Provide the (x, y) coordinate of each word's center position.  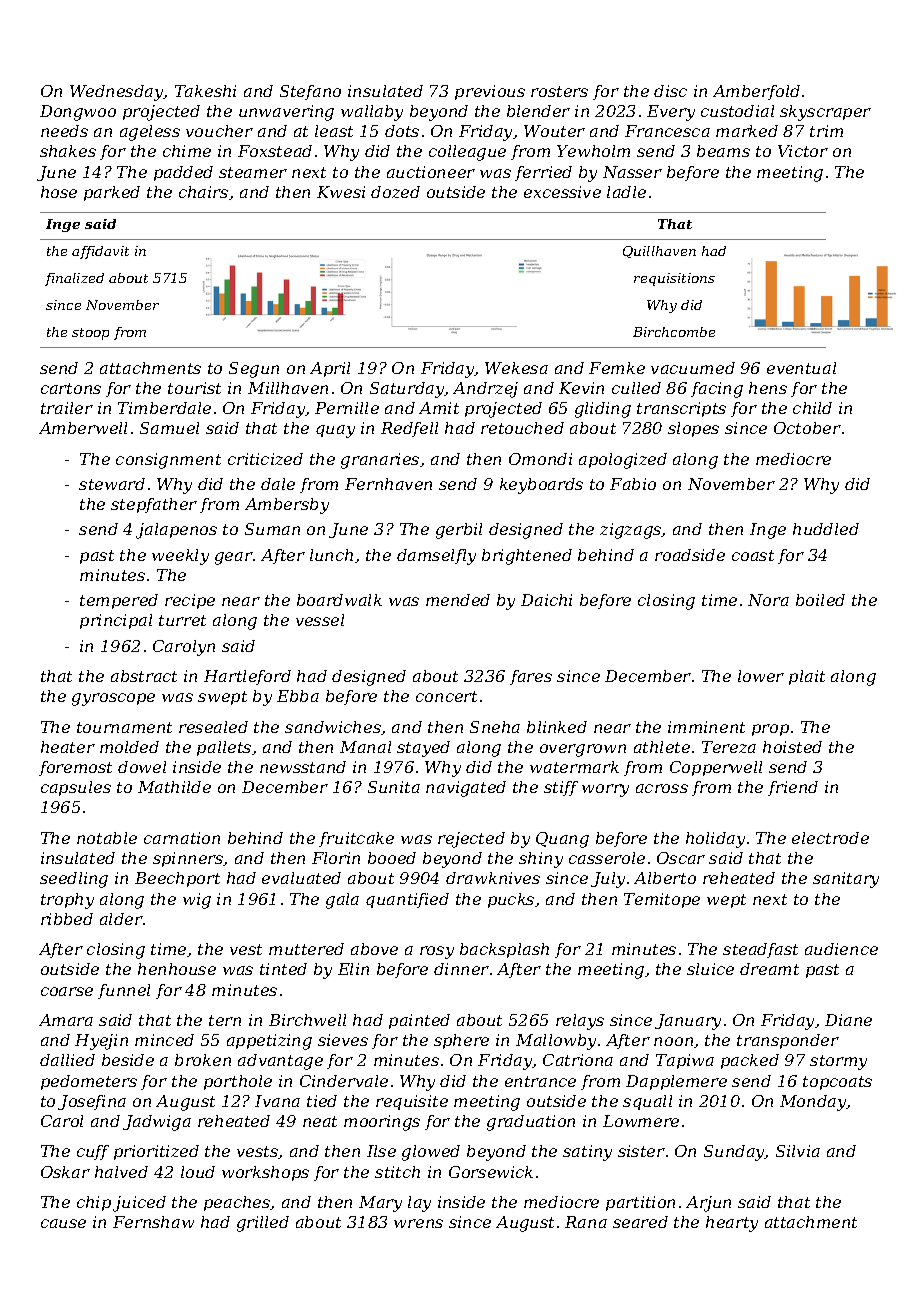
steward (112, 484)
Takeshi (205, 91)
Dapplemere (676, 1082)
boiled (820, 600)
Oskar (65, 1172)
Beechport (177, 879)
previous (490, 92)
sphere (461, 1041)
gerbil (459, 531)
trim (826, 131)
